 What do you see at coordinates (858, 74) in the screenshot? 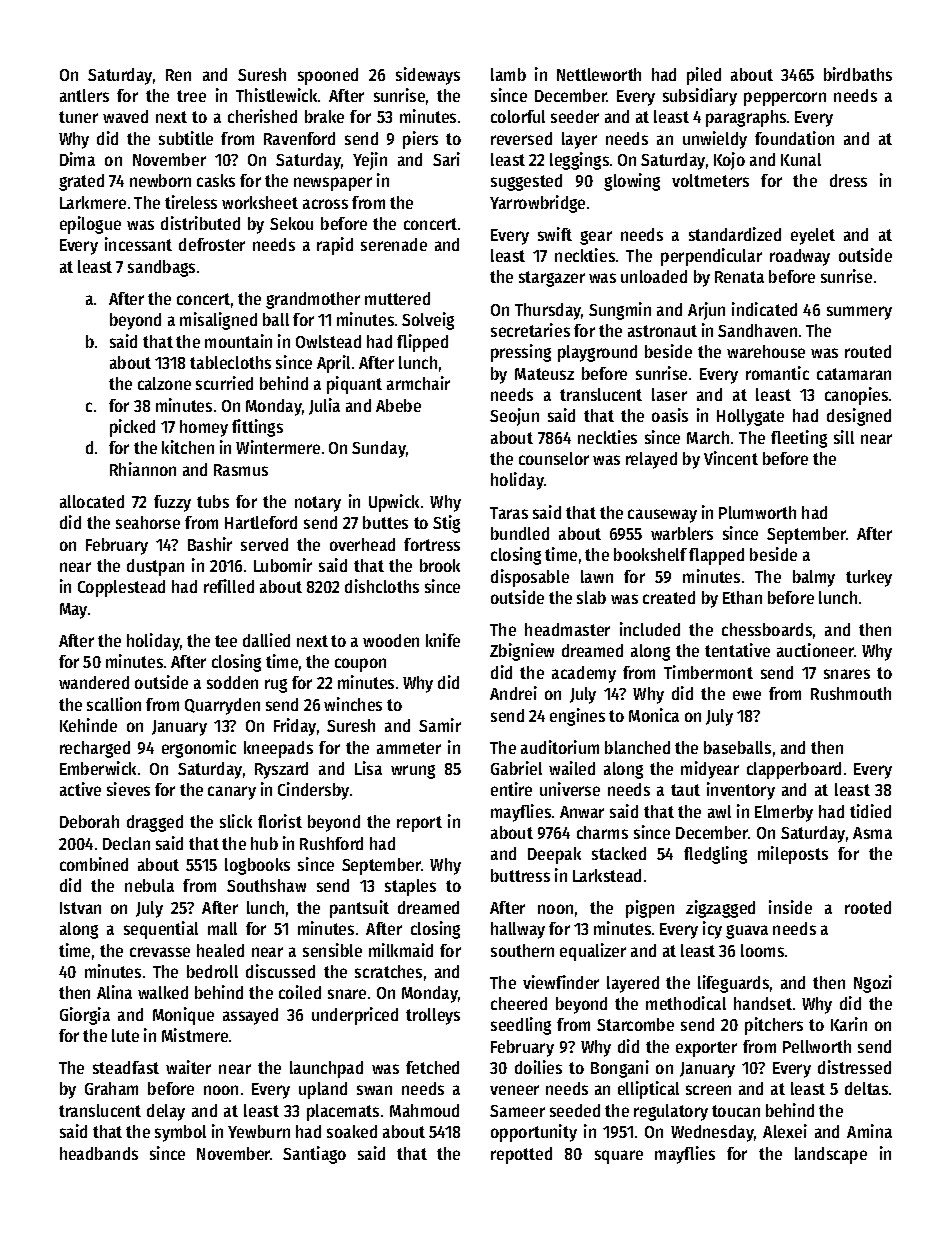
I see `birdbaths` at bounding box center [858, 74].
